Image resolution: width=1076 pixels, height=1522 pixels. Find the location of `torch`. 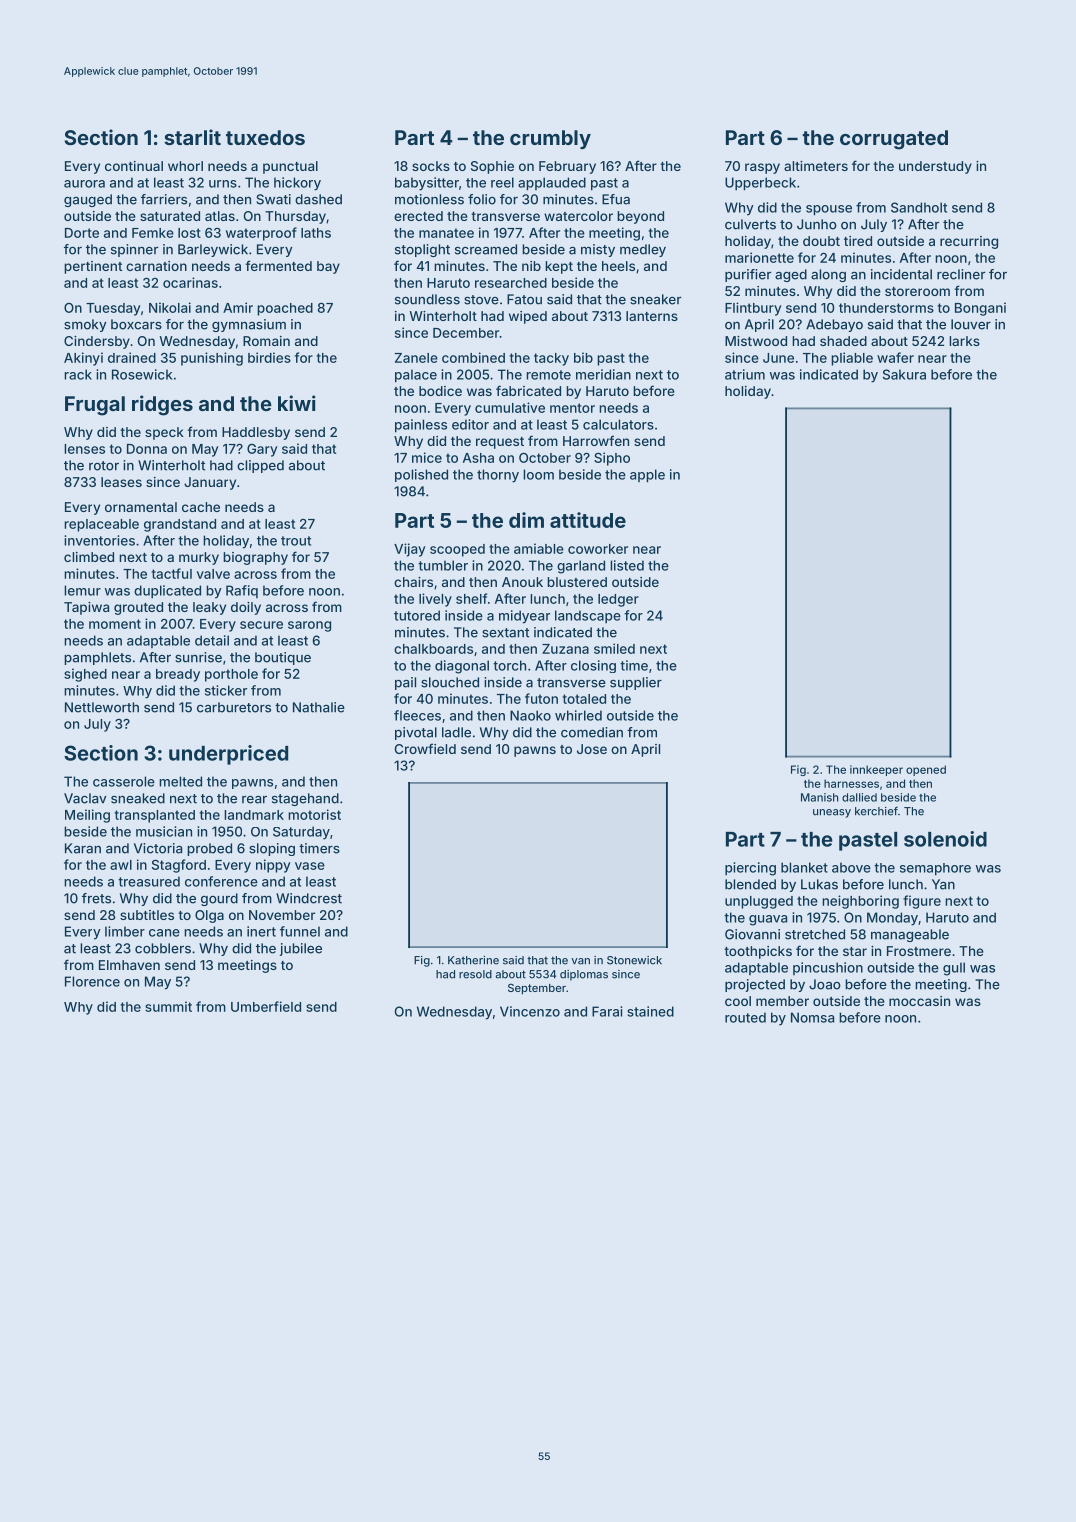

torch is located at coordinates (509, 665).
